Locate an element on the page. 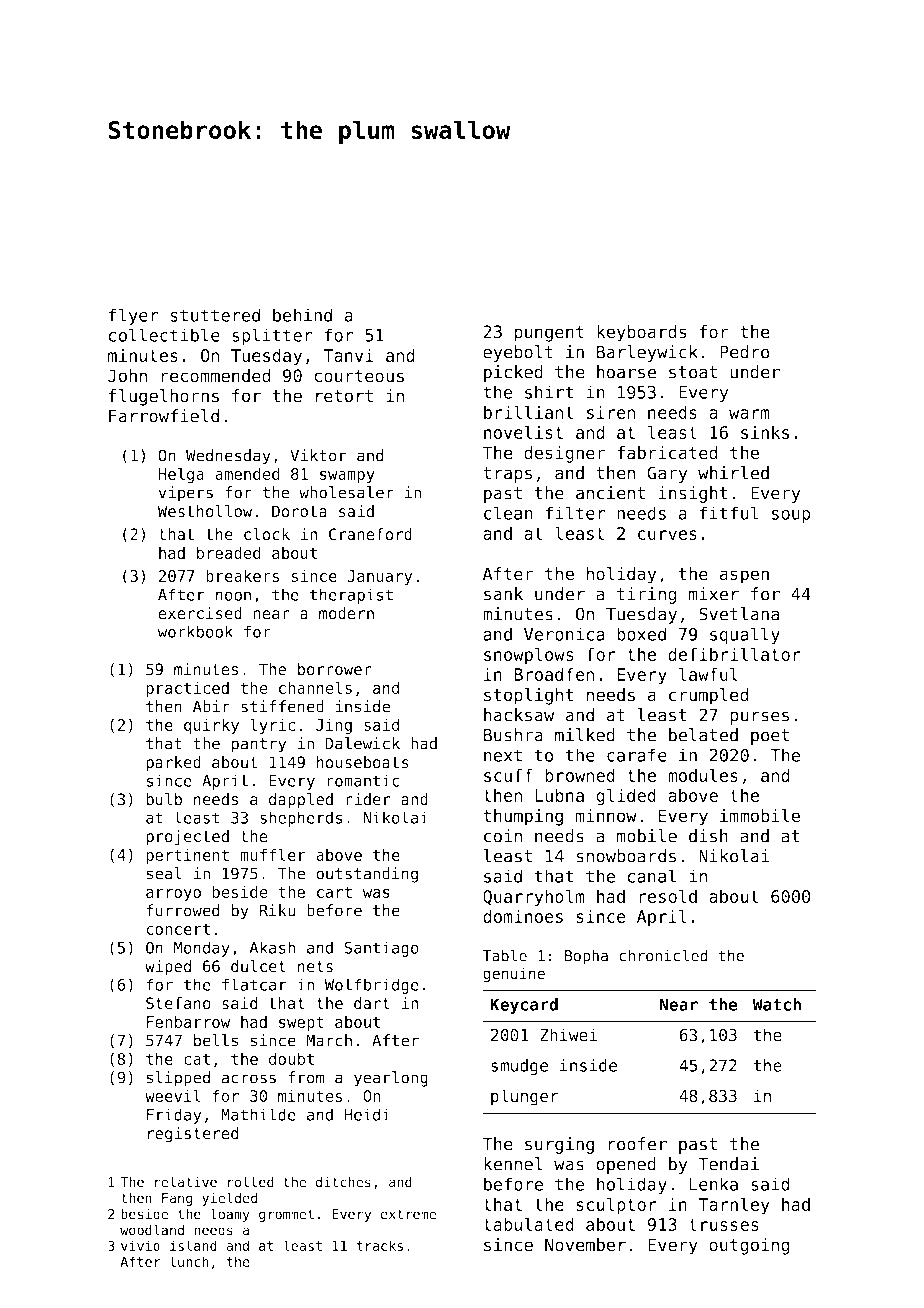 This document has width=924, height=1308. Quarryholm is located at coordinates (534, 898).
